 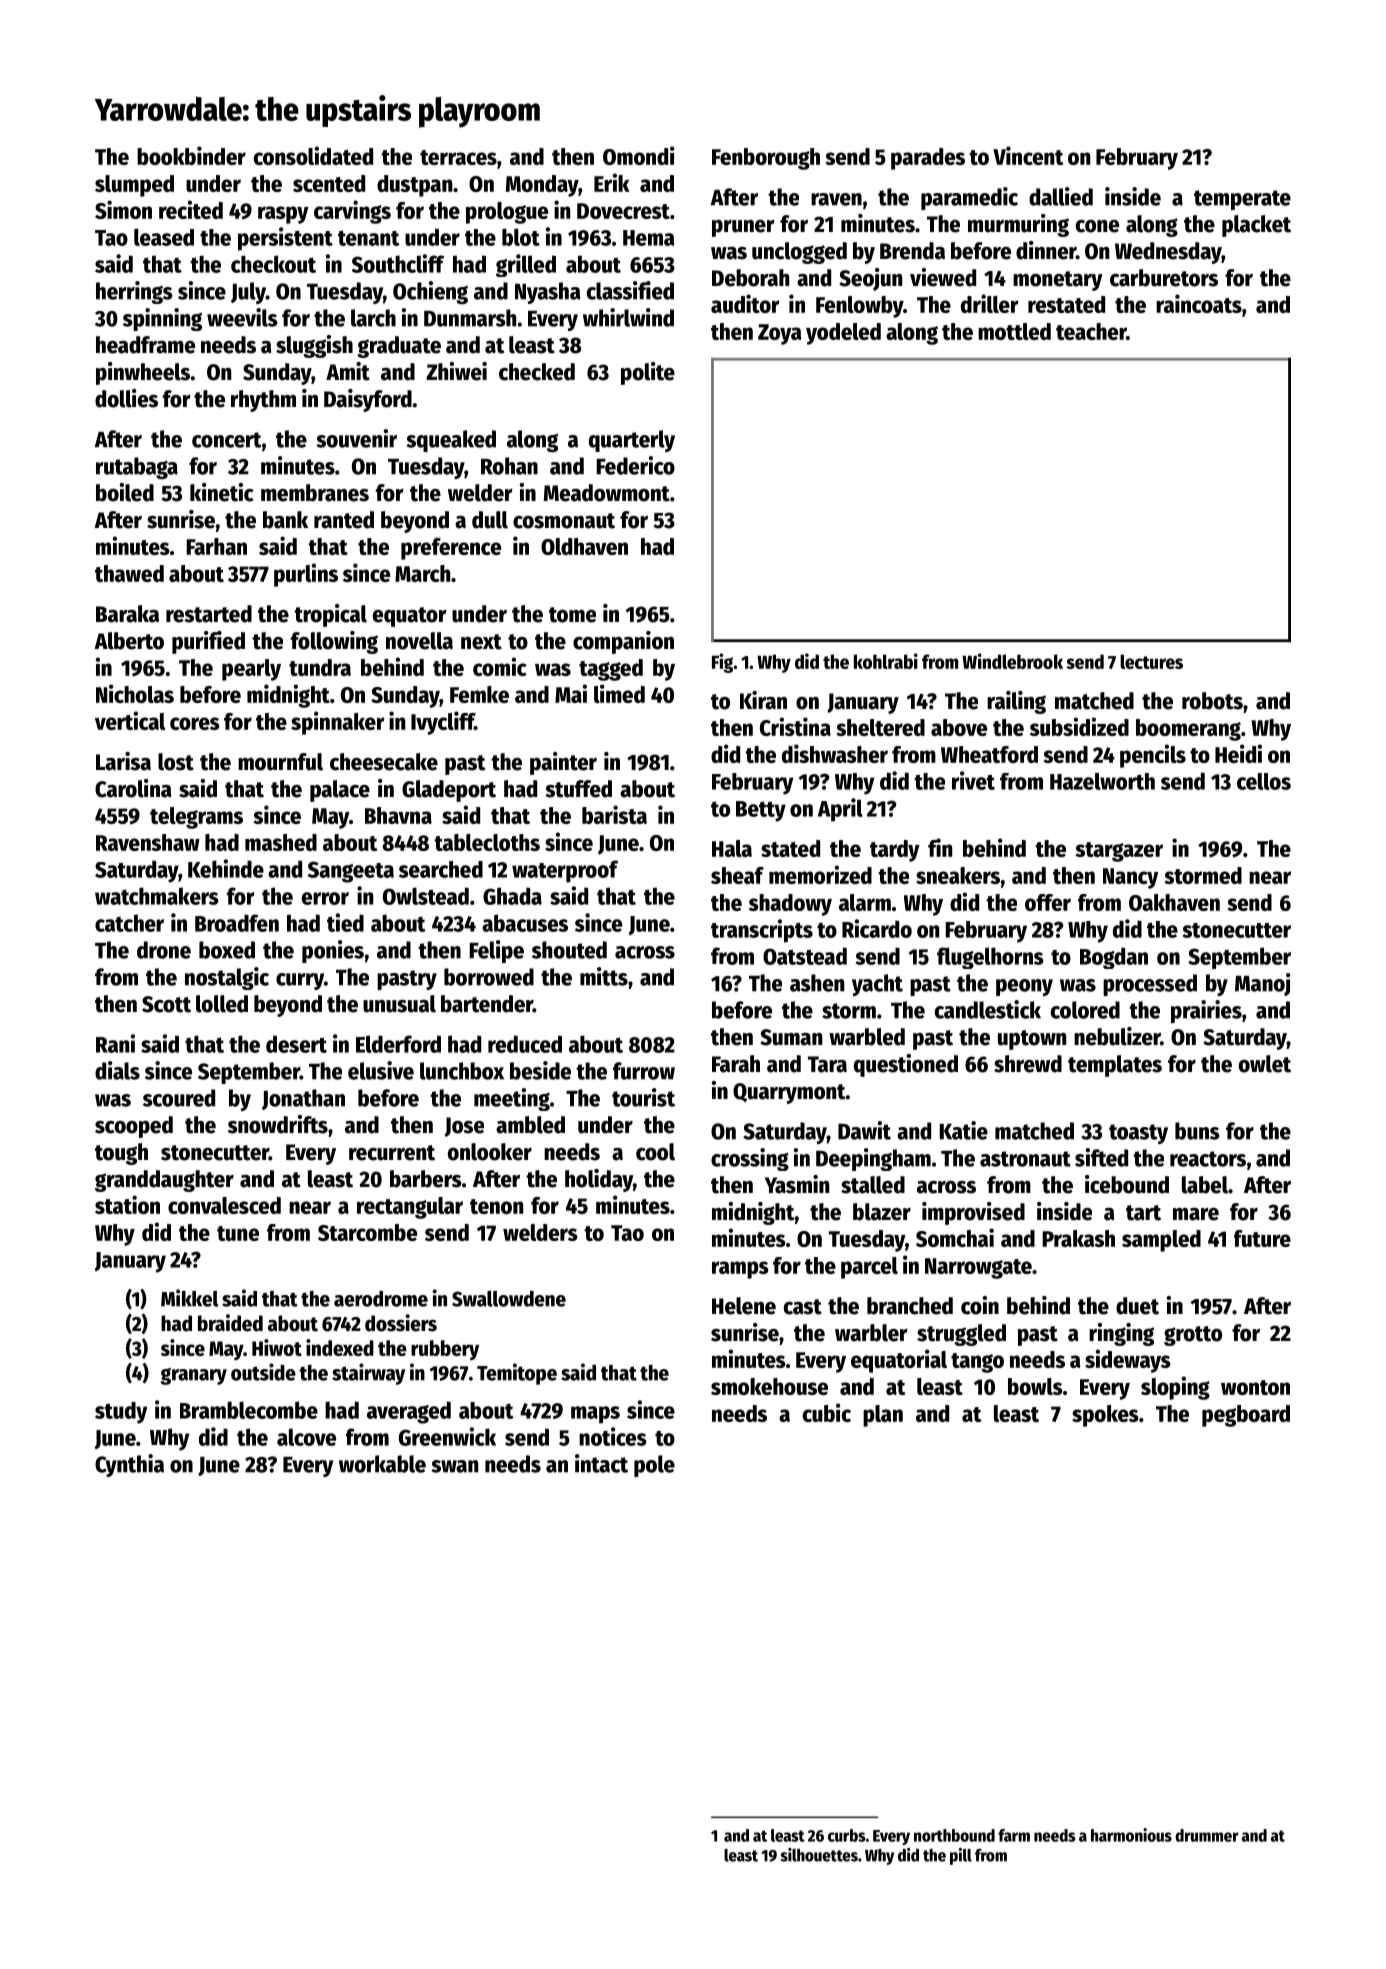 What do you see at coordinates (654, 1466) in the image?
I see `pole` at bounding box center [654, 1466].
